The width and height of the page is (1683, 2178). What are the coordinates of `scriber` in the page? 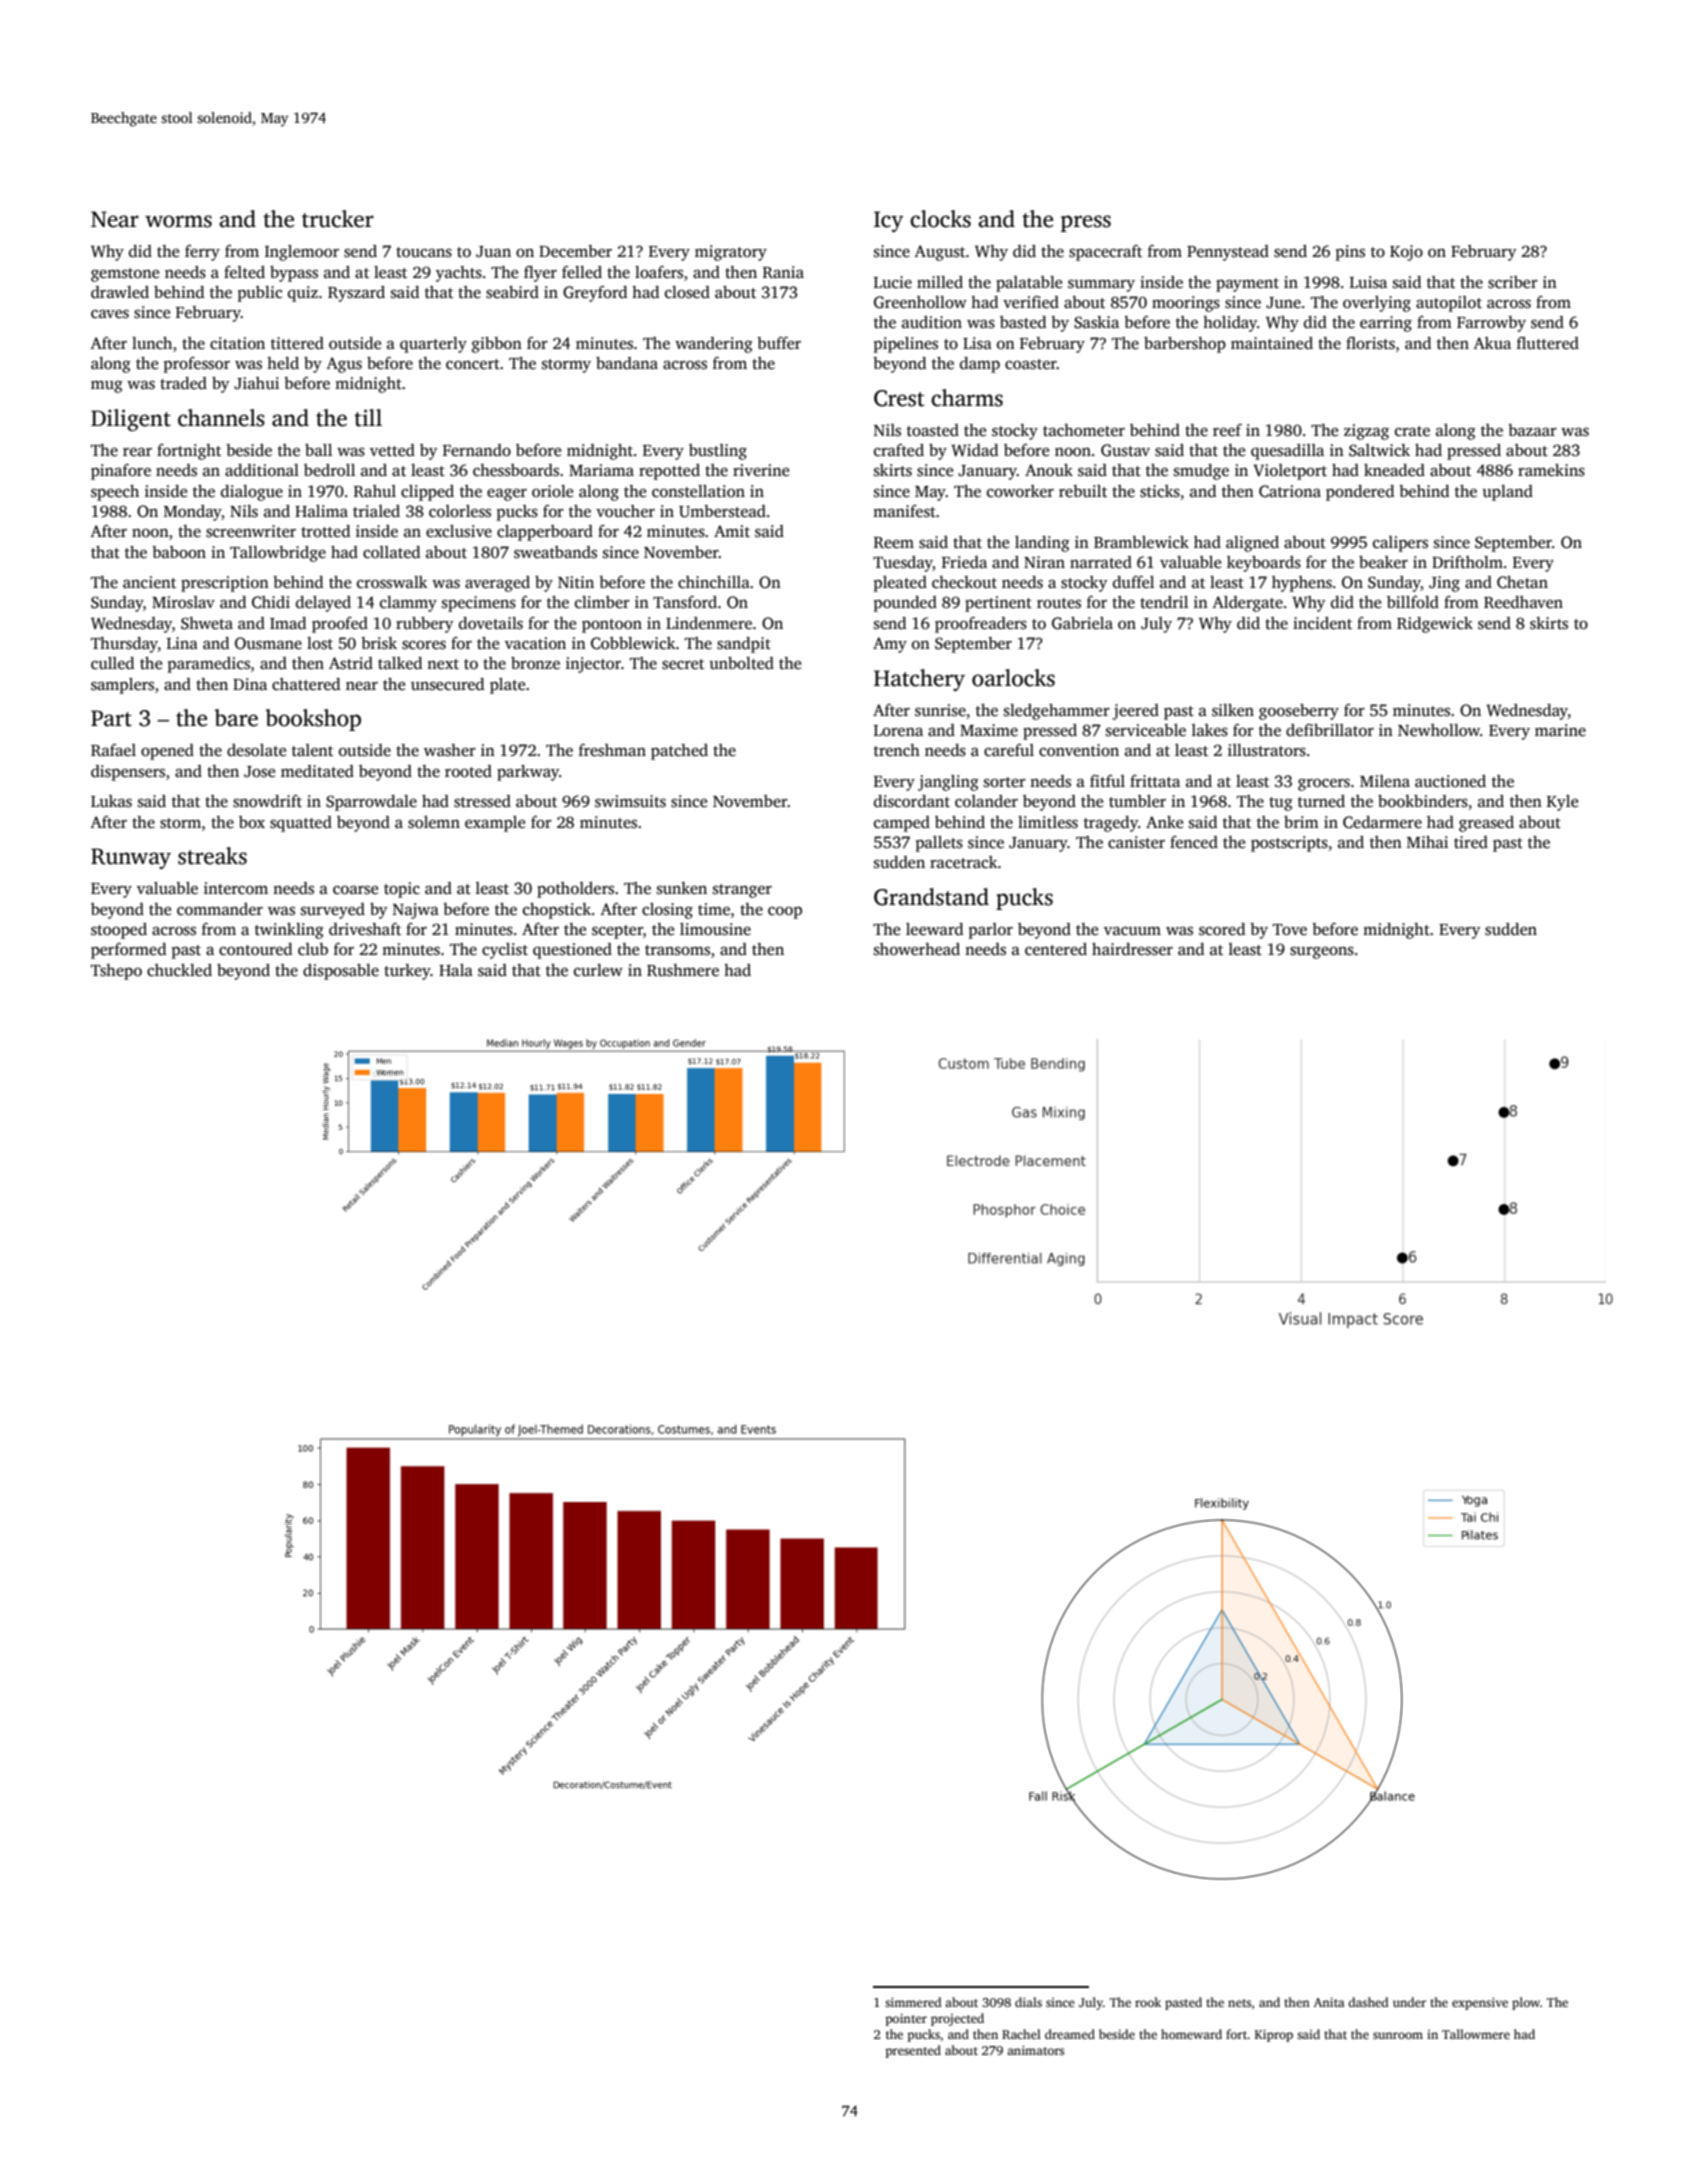 It's located at (1513, 282).
